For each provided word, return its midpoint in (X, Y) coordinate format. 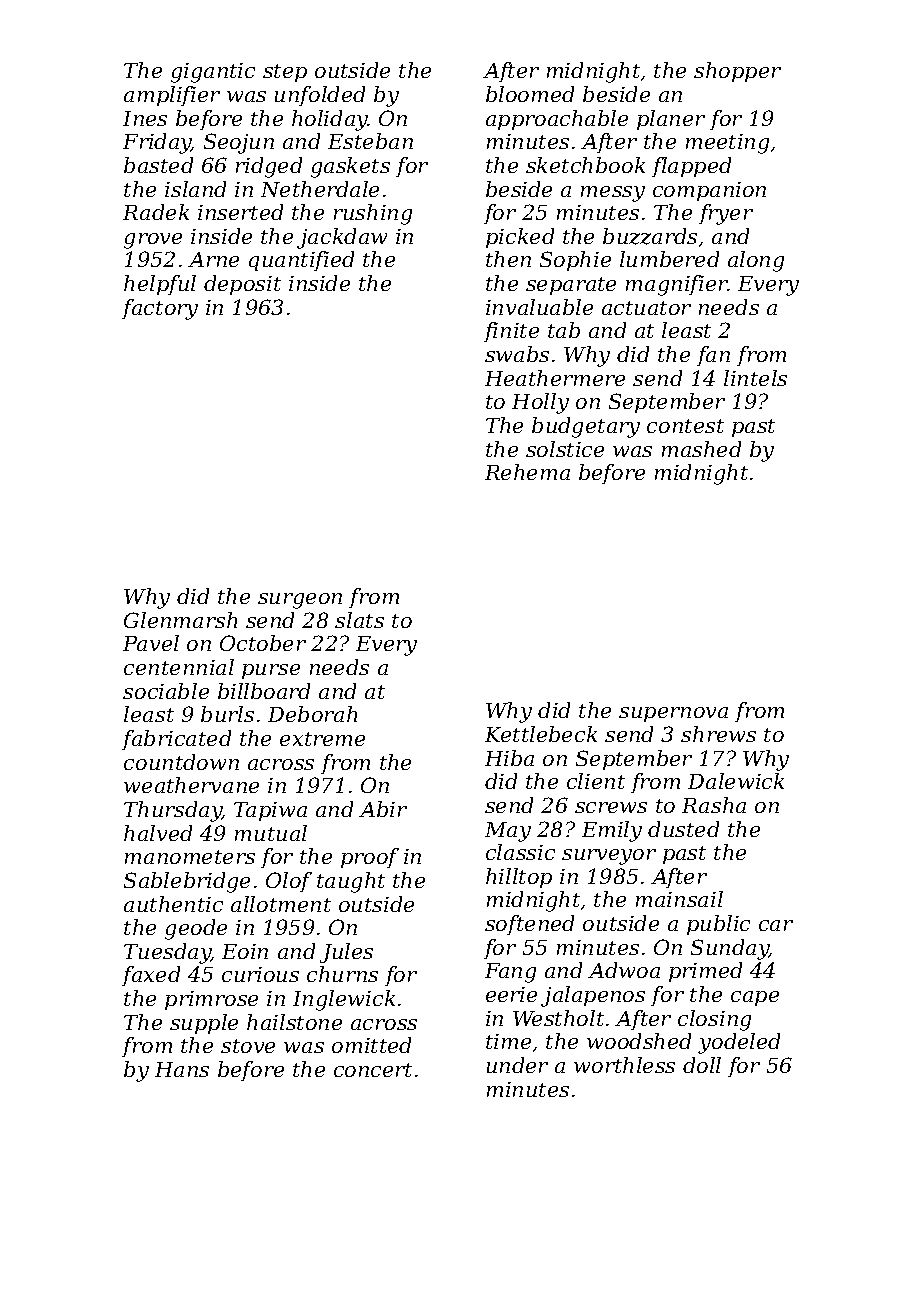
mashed (701, 449)
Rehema (527, 472)
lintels (755, 378)
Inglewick (344, 1000)
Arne (213, 259)
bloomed (530, 94)
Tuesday (167, 953)
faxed (151, 976)
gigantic (213, 73)
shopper (737, 72)
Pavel (151, 643)
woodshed (639, 1041)
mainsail (679, 899)
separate (571, 286)
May (508, 832)
